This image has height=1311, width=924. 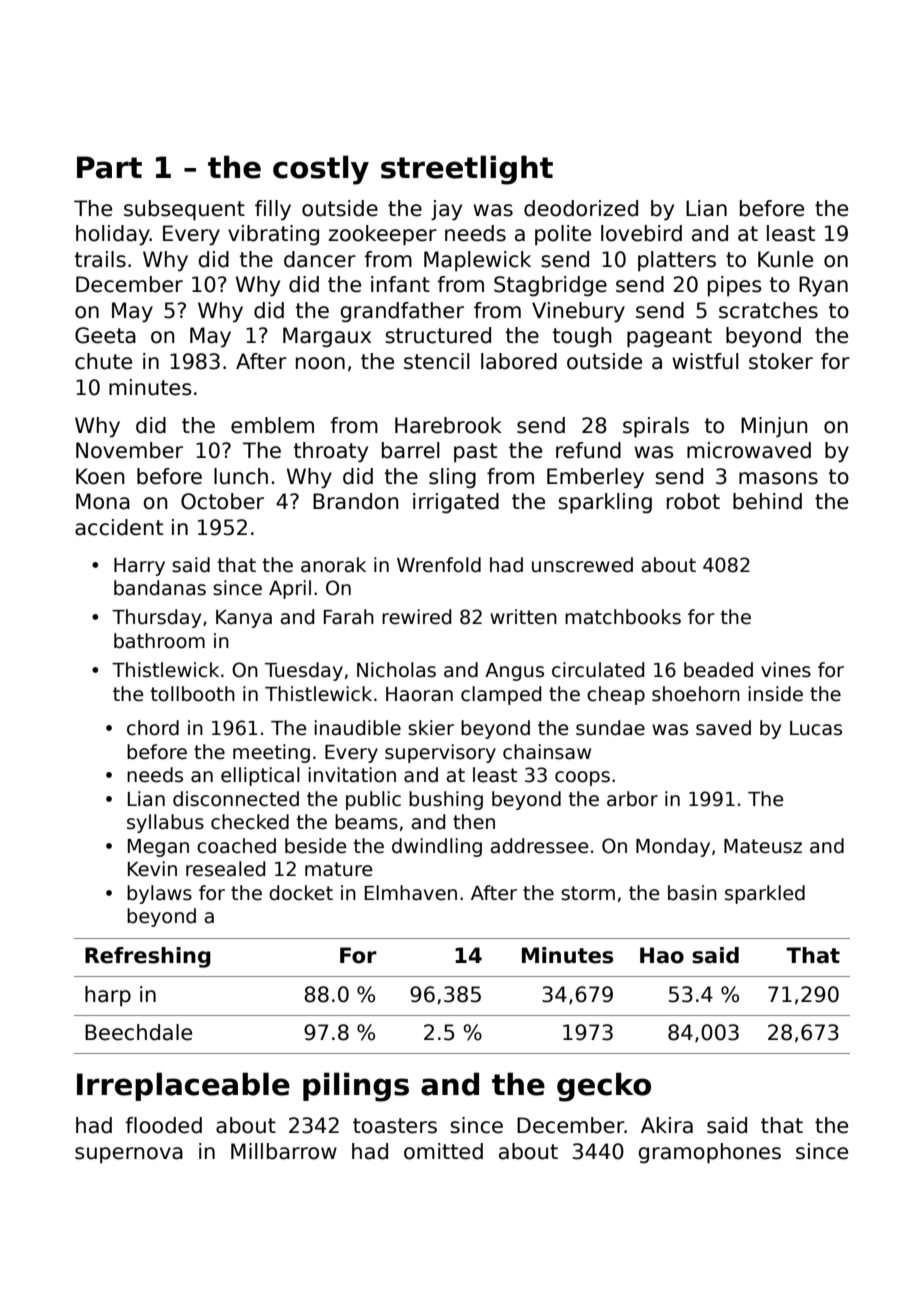 What do you see at coordinates (222, 501) in the image?
I see `October` at bounding box center [222, 501].
